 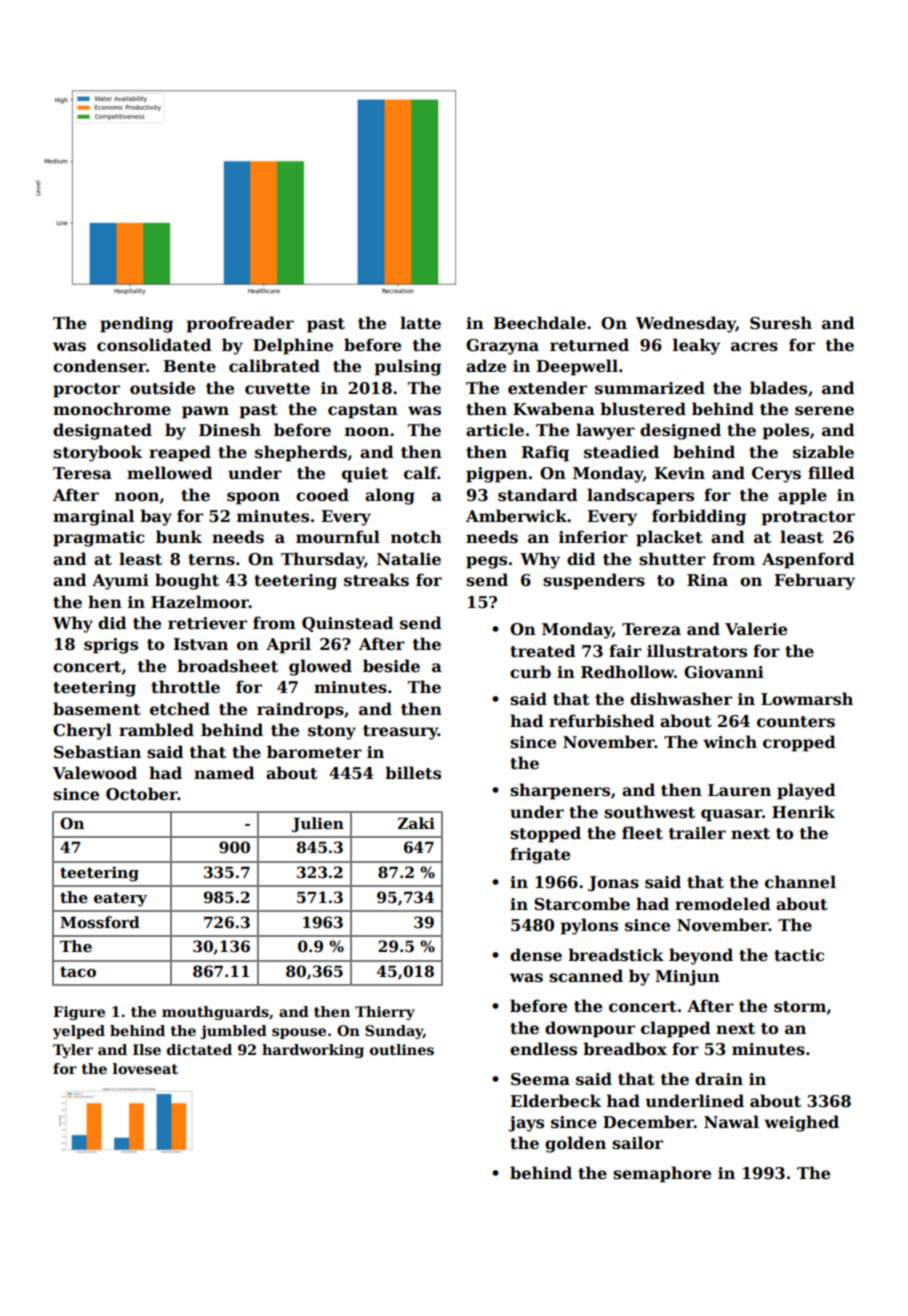 What do you see at coordinates (724, 672) in the screenshot?
I see `Giovanni` at bounding box center [724, 672].
